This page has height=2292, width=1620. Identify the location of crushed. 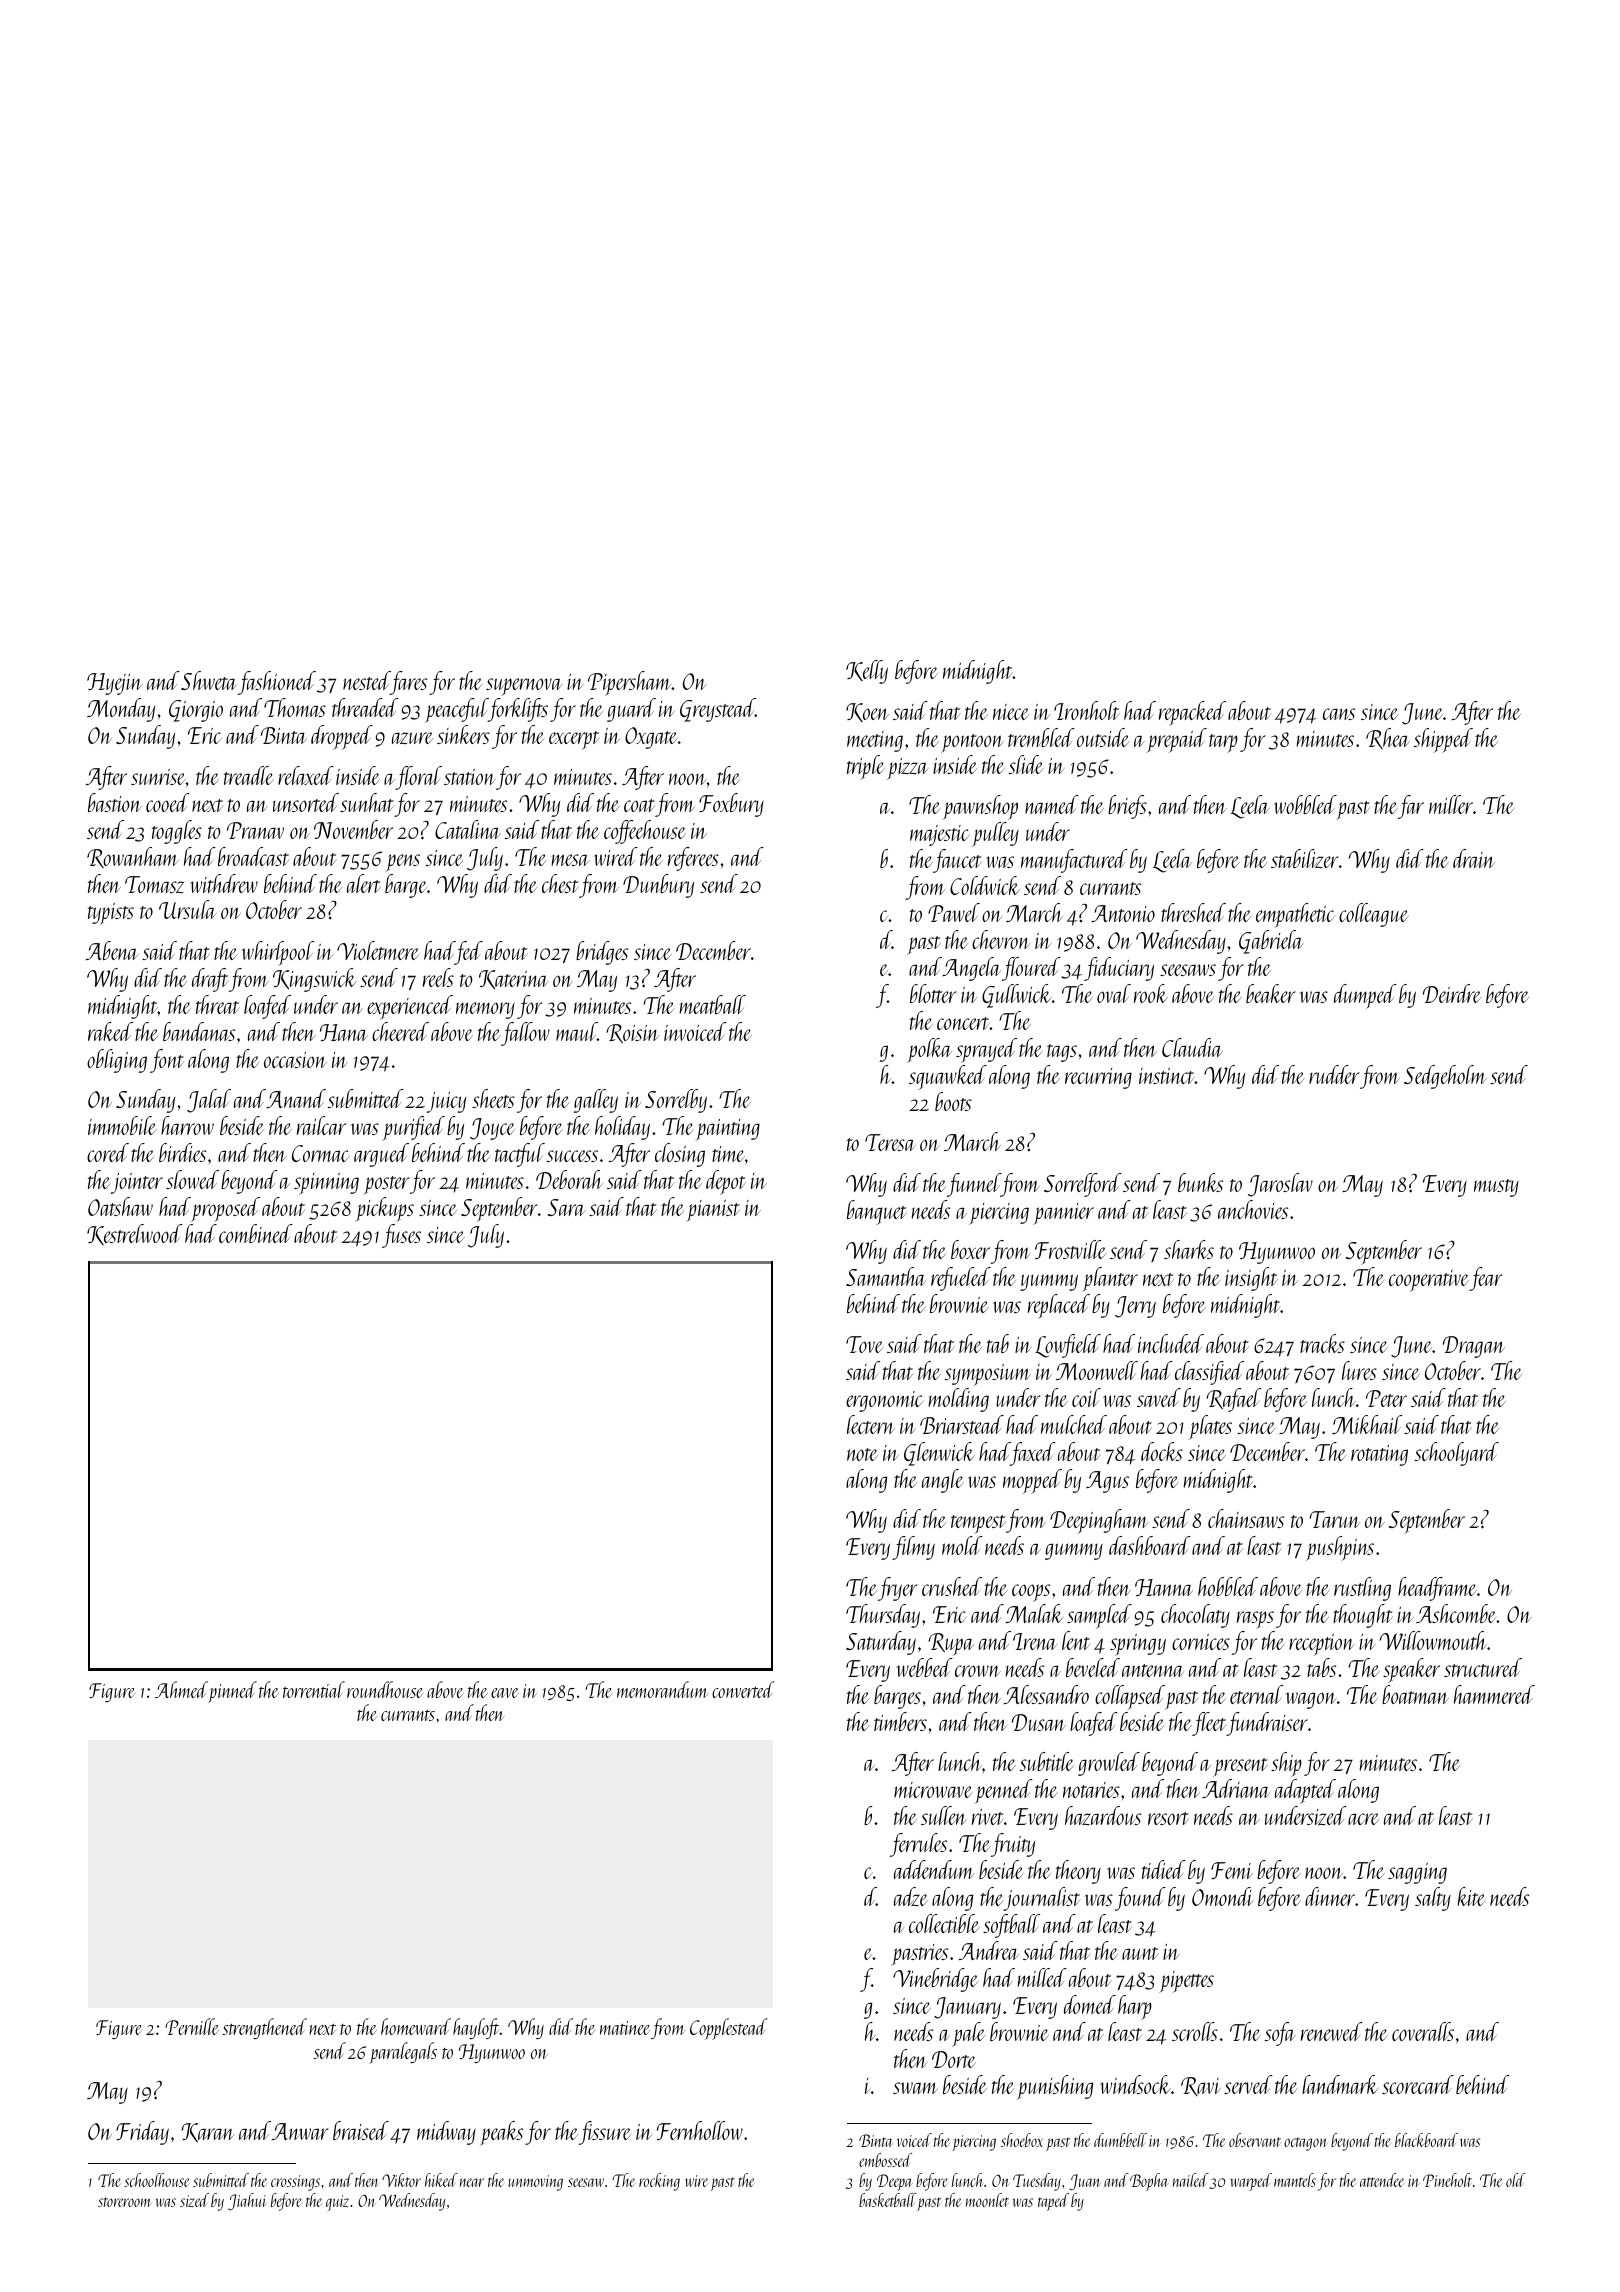
(952, 1586).
